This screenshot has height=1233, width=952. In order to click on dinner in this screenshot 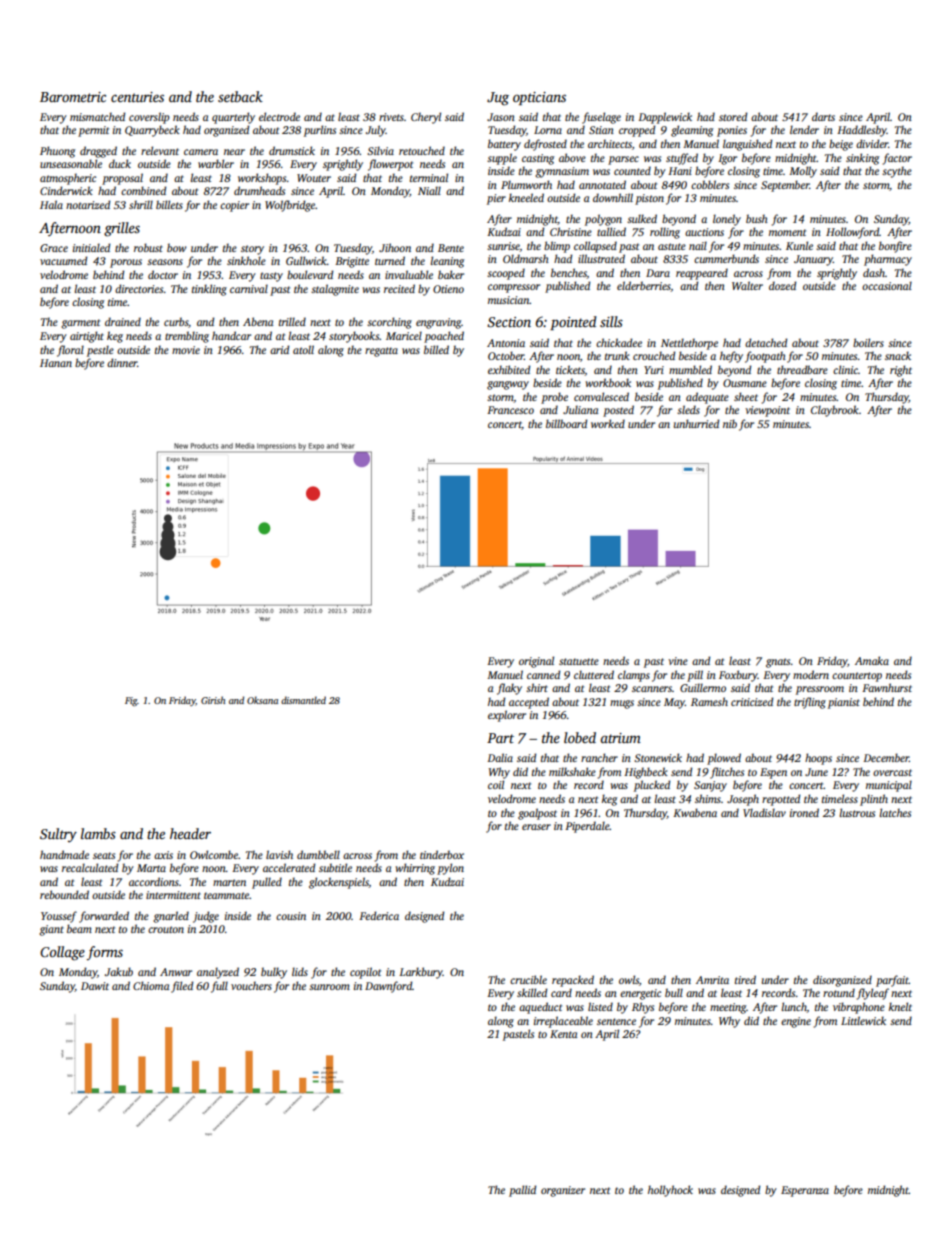, I will do `click(122, 362)`.
